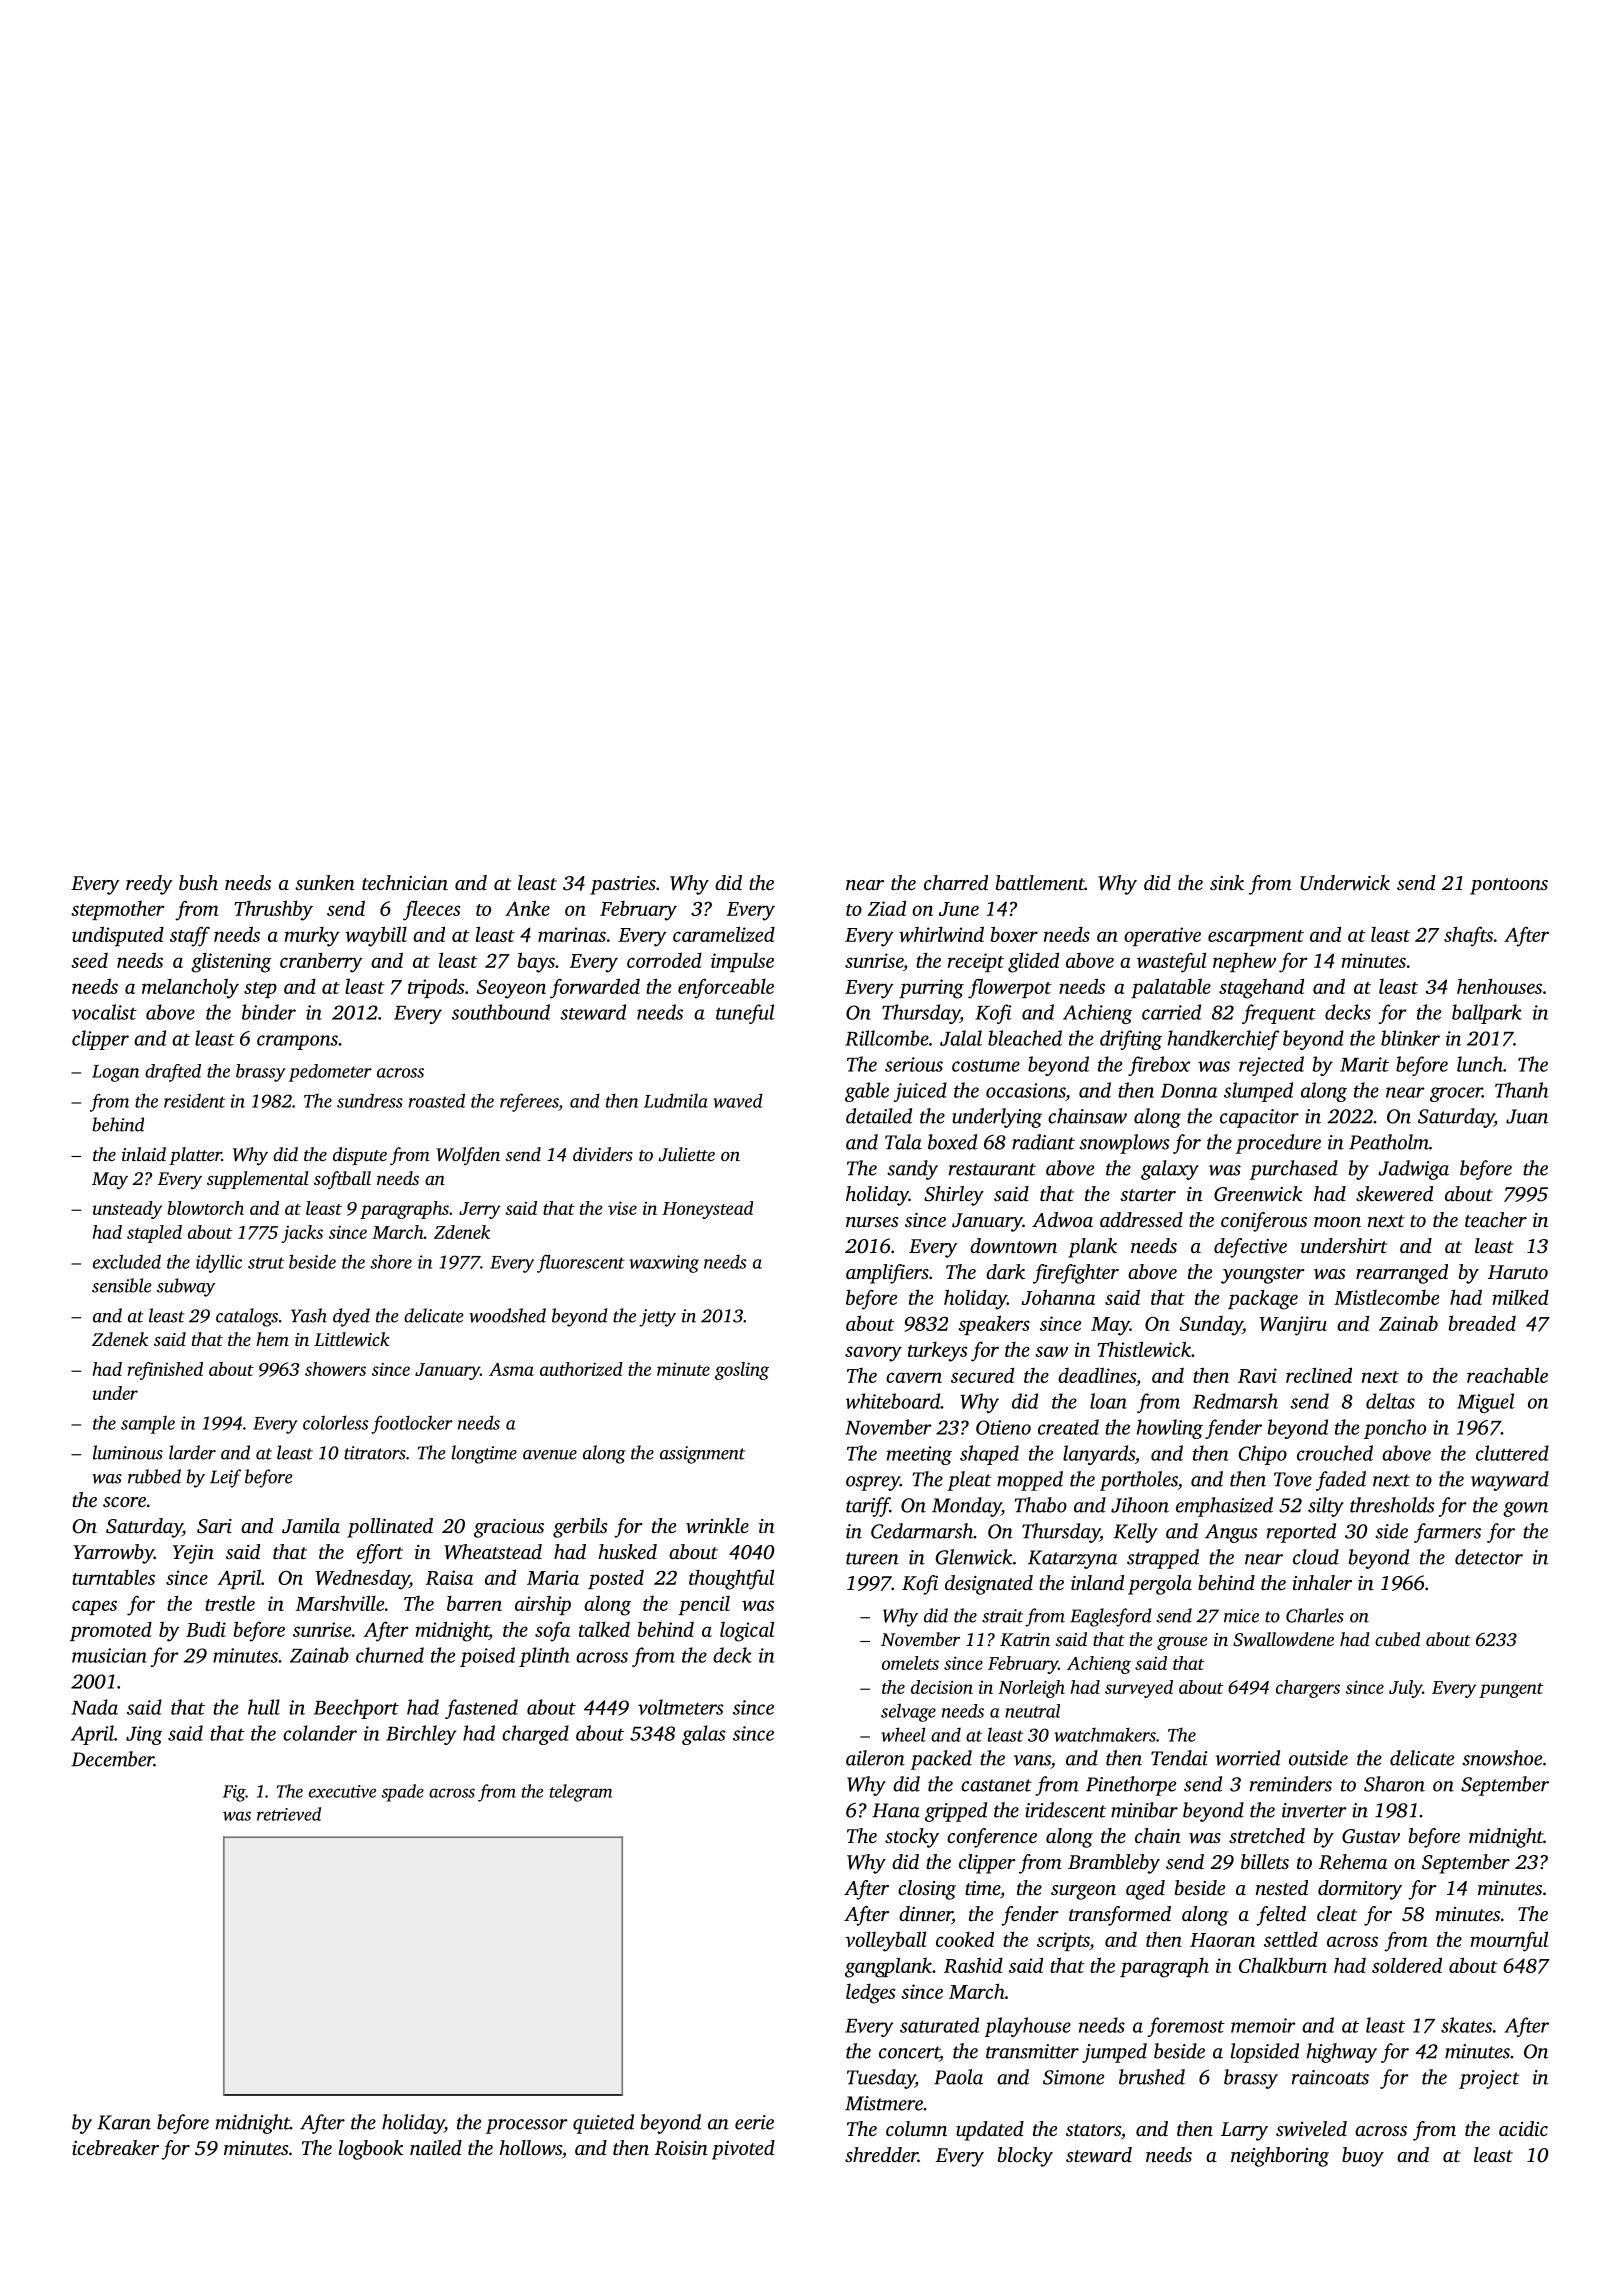  I want to click on charred, so click(956, 882).
